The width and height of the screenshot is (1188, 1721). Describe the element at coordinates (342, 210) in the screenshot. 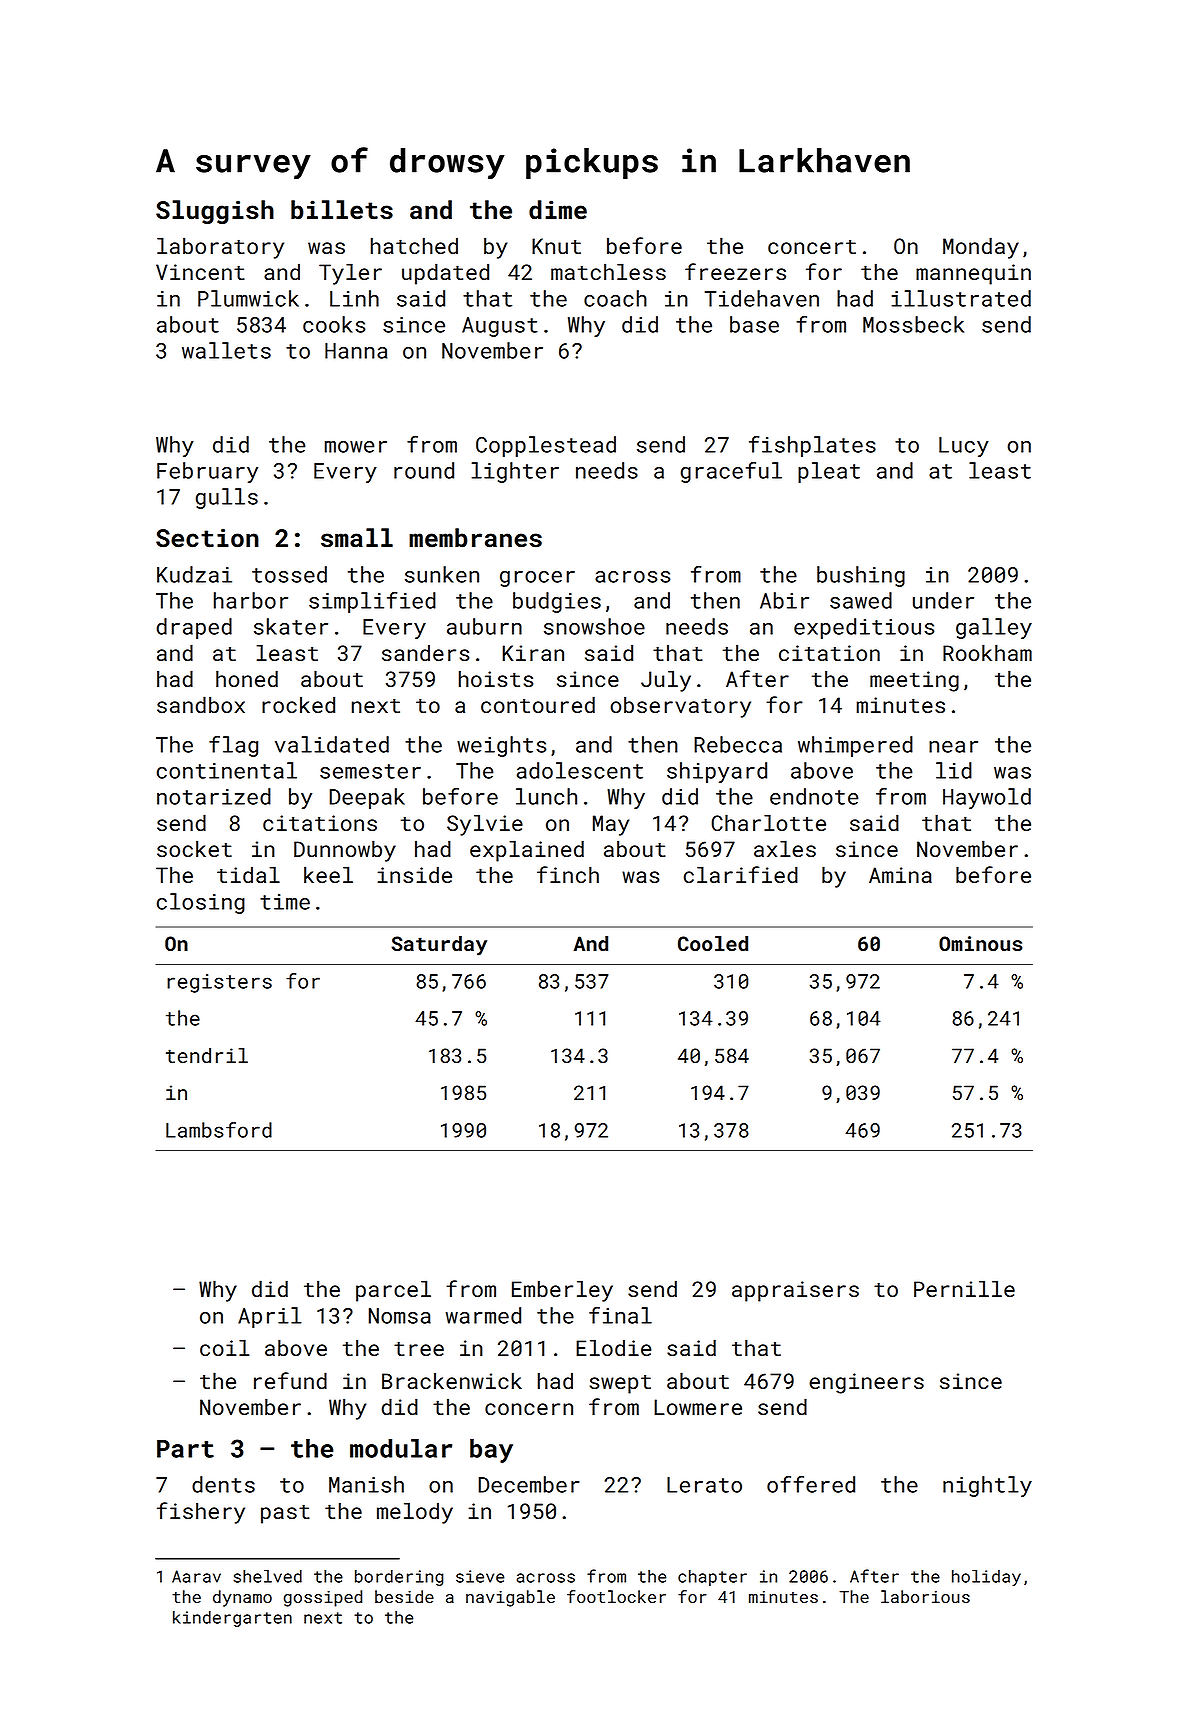

I see `billets` at that location.
